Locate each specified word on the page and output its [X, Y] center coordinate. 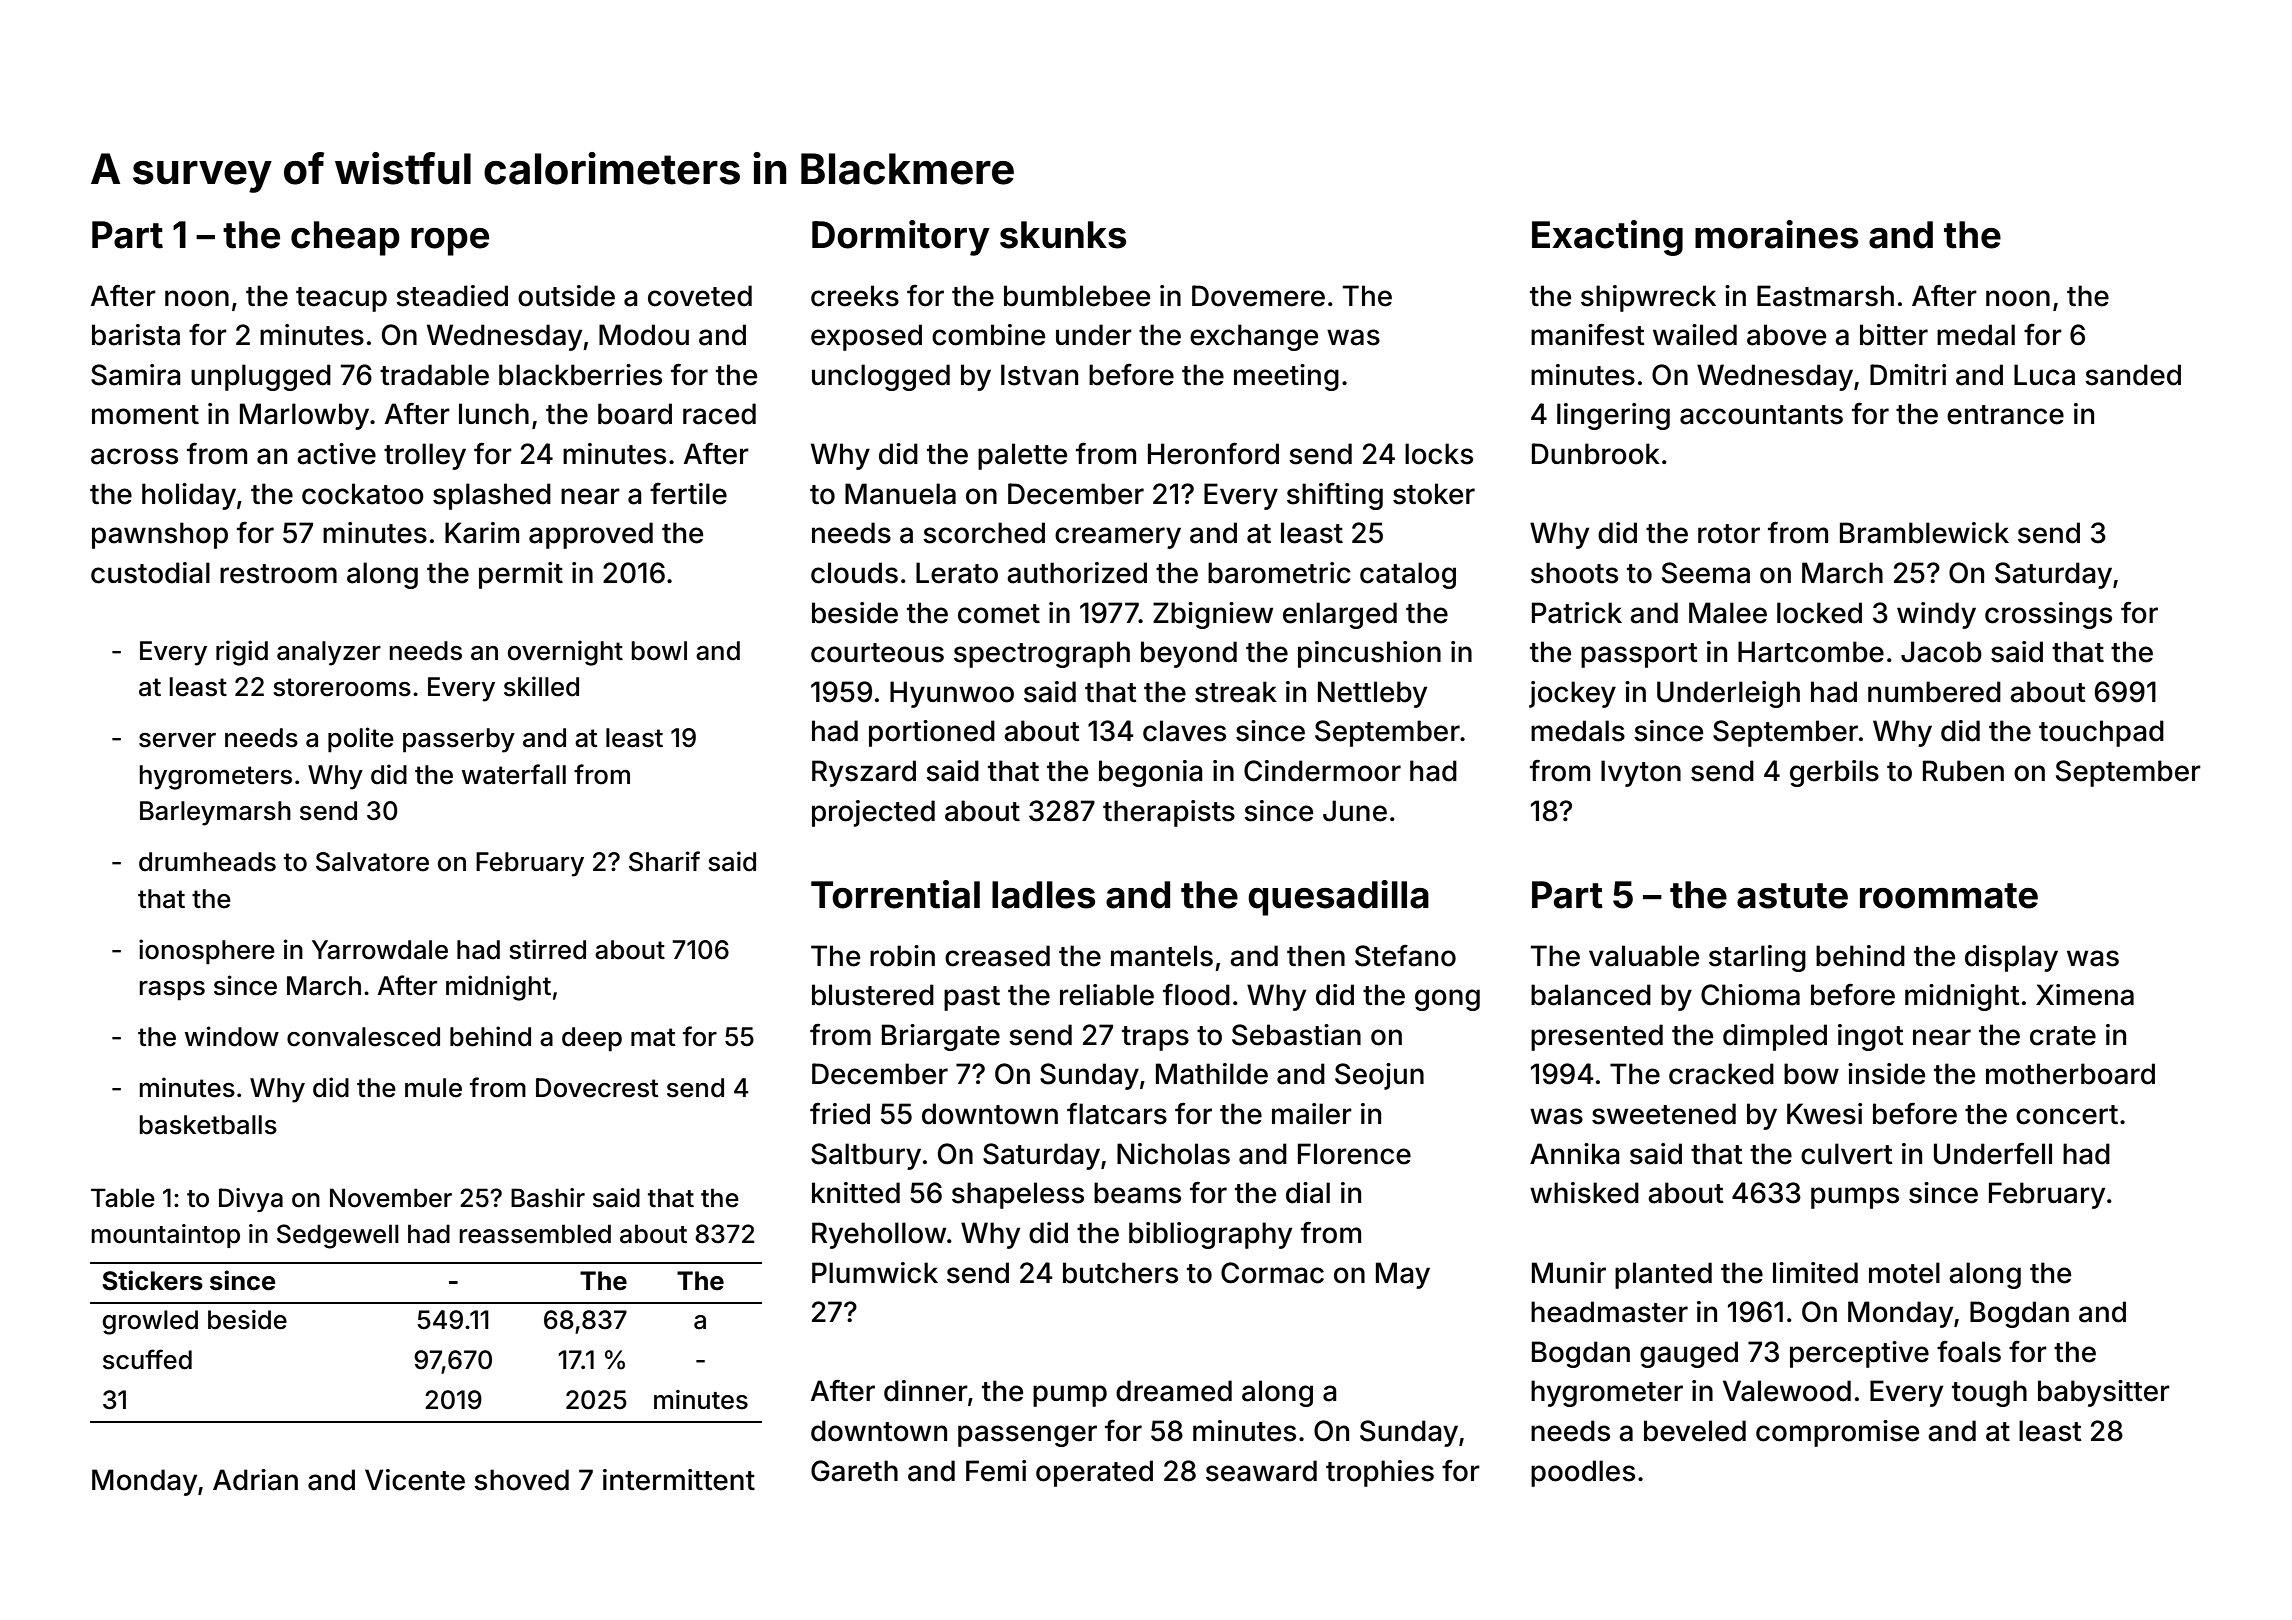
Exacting [1607, 238]
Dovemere [1258, 296]
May [1403, 1275]
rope [450, 242]
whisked [1584, 1193]
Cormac [1272, 1273]
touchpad [2101, 733]
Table [123, 1198]
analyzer [329, 653]
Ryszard [864, 773]
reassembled [535, 1234]
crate [2063, 1036]
